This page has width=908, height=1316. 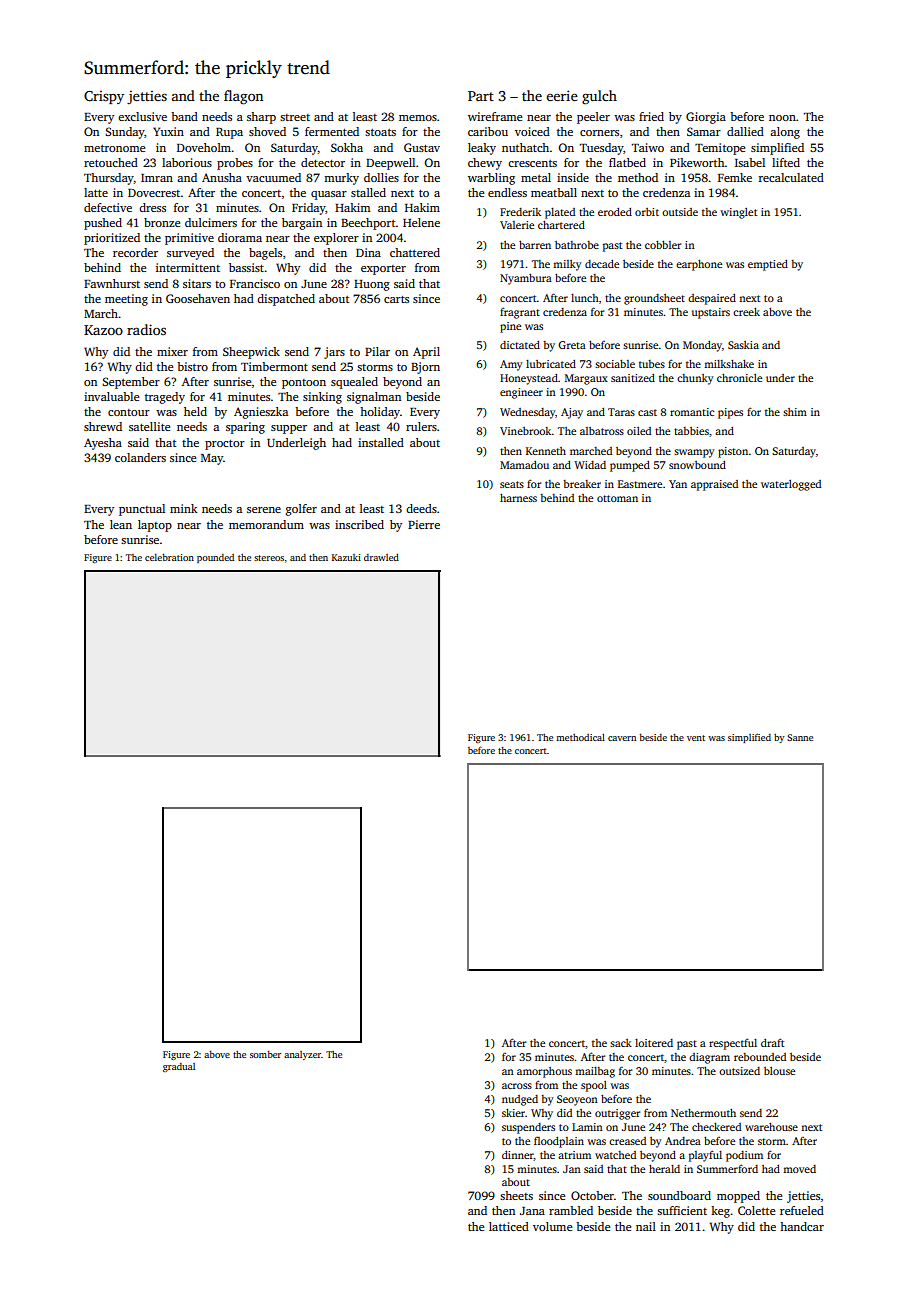 I want to click on celebration, so click(x=169, y=557).
